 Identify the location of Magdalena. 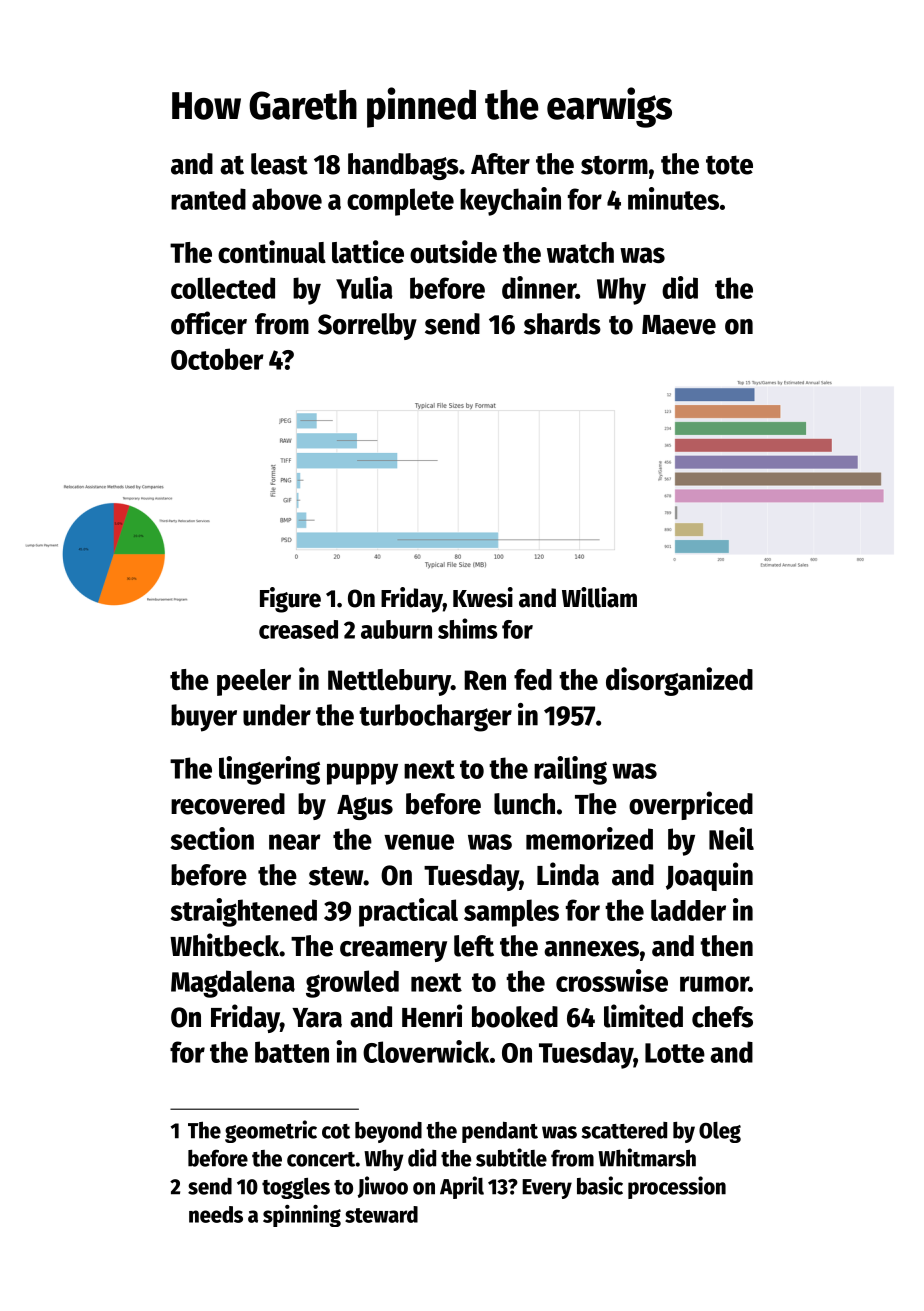
(233, 984).
